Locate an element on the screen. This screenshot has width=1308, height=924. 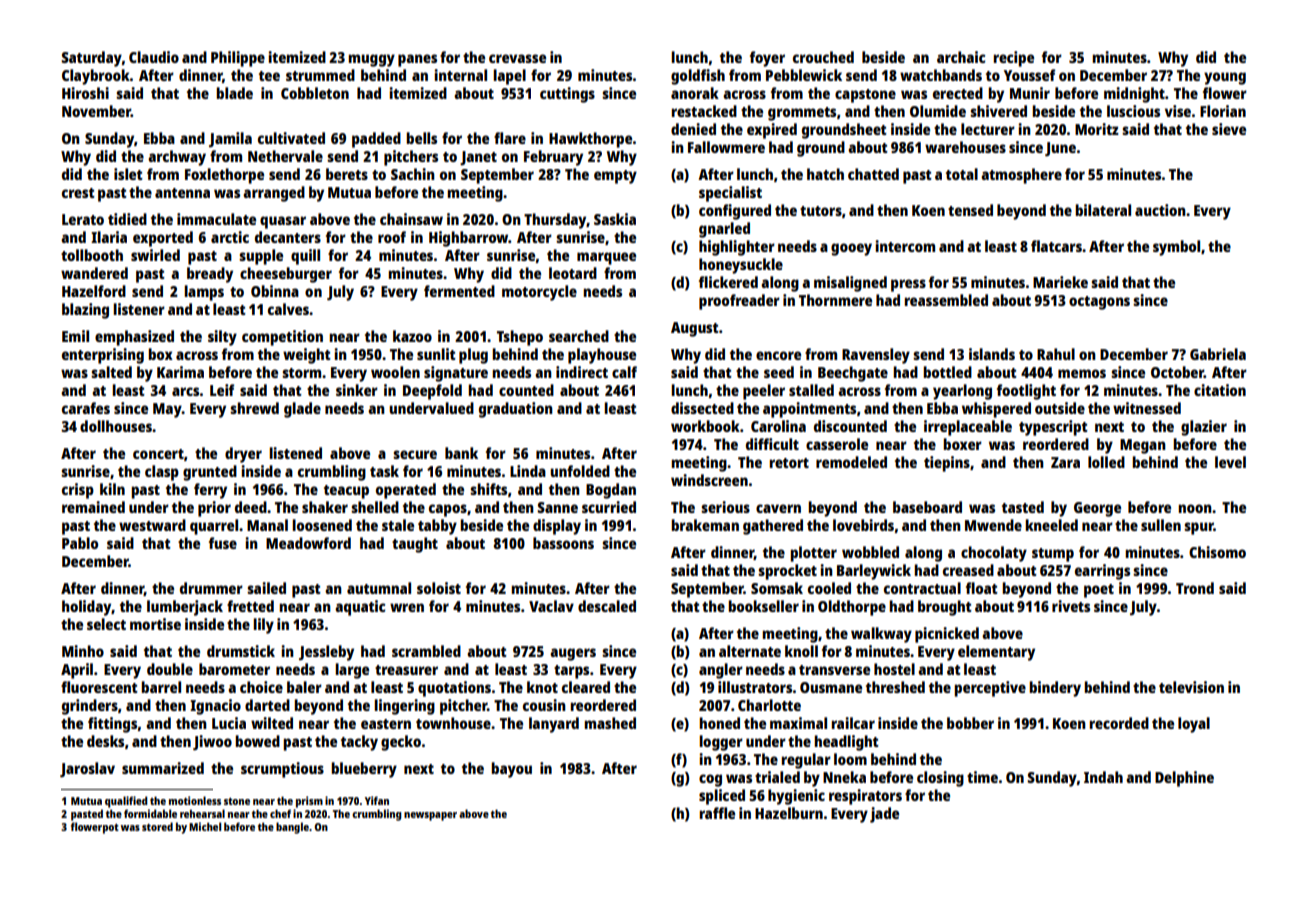
playhouse is located at coordinates (602, 356).
